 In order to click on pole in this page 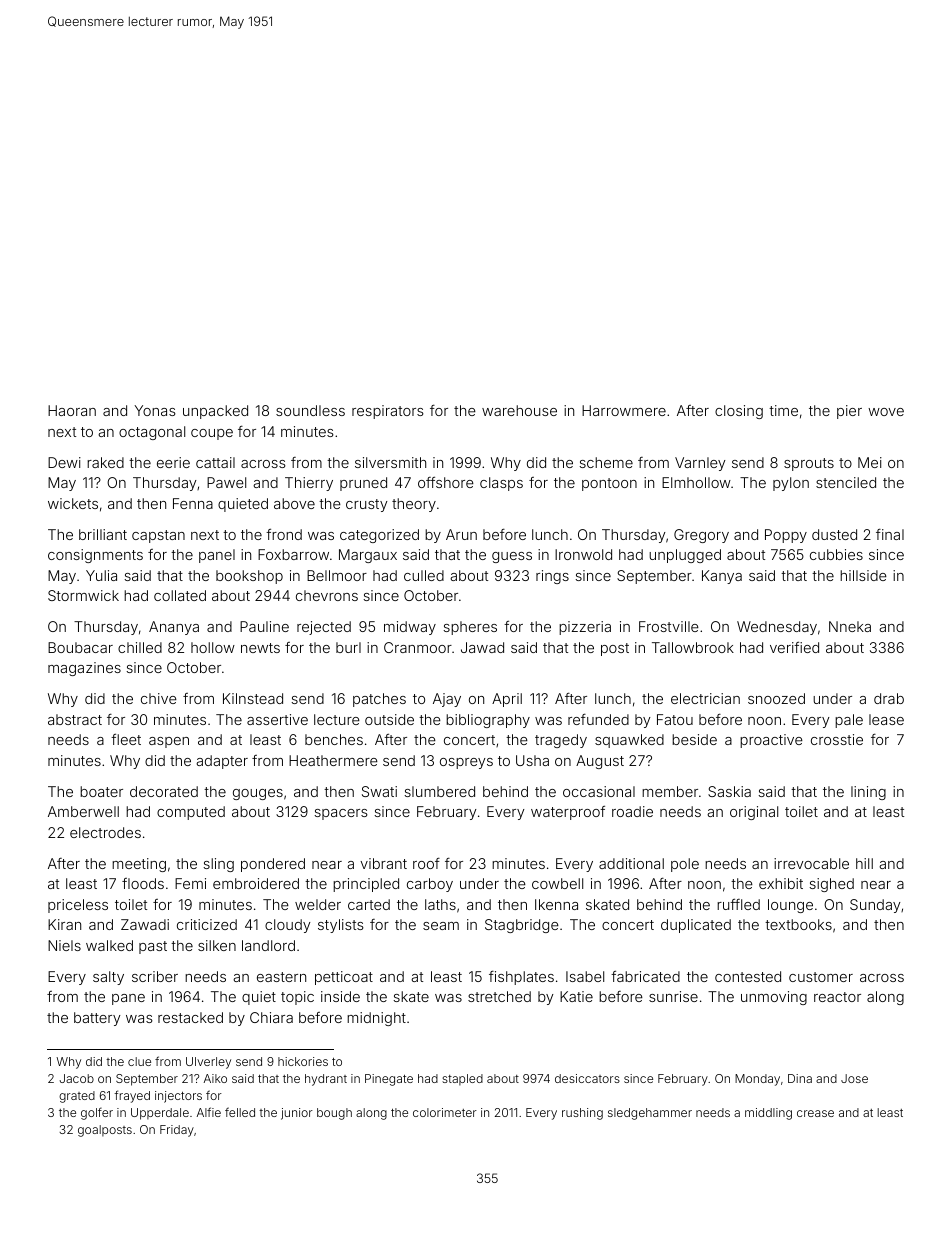, I will do `click(685, 865)`.
